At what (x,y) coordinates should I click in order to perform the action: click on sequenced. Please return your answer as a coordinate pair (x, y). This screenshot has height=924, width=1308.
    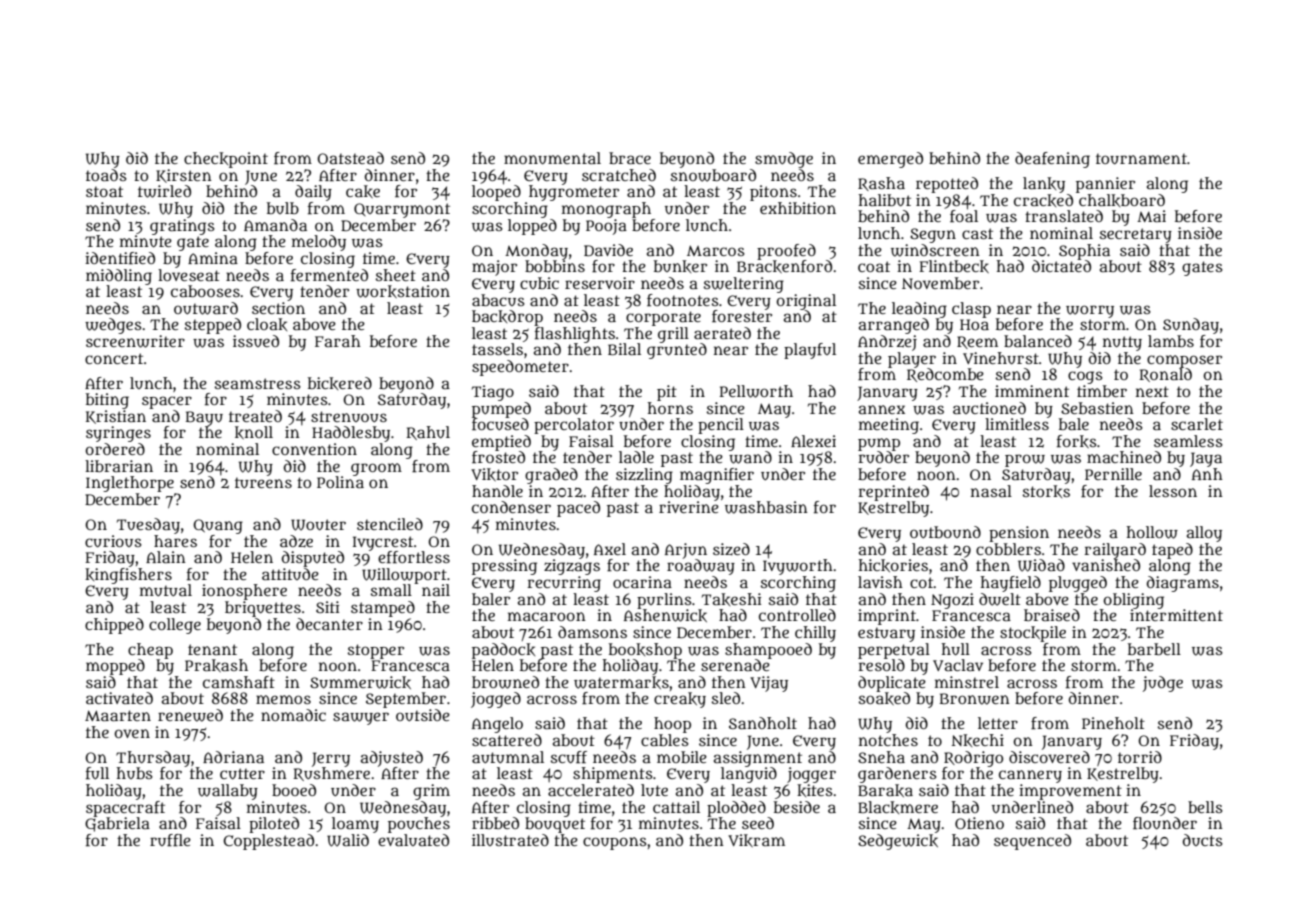
    Looking at the image, I should click on (1032, 842).
